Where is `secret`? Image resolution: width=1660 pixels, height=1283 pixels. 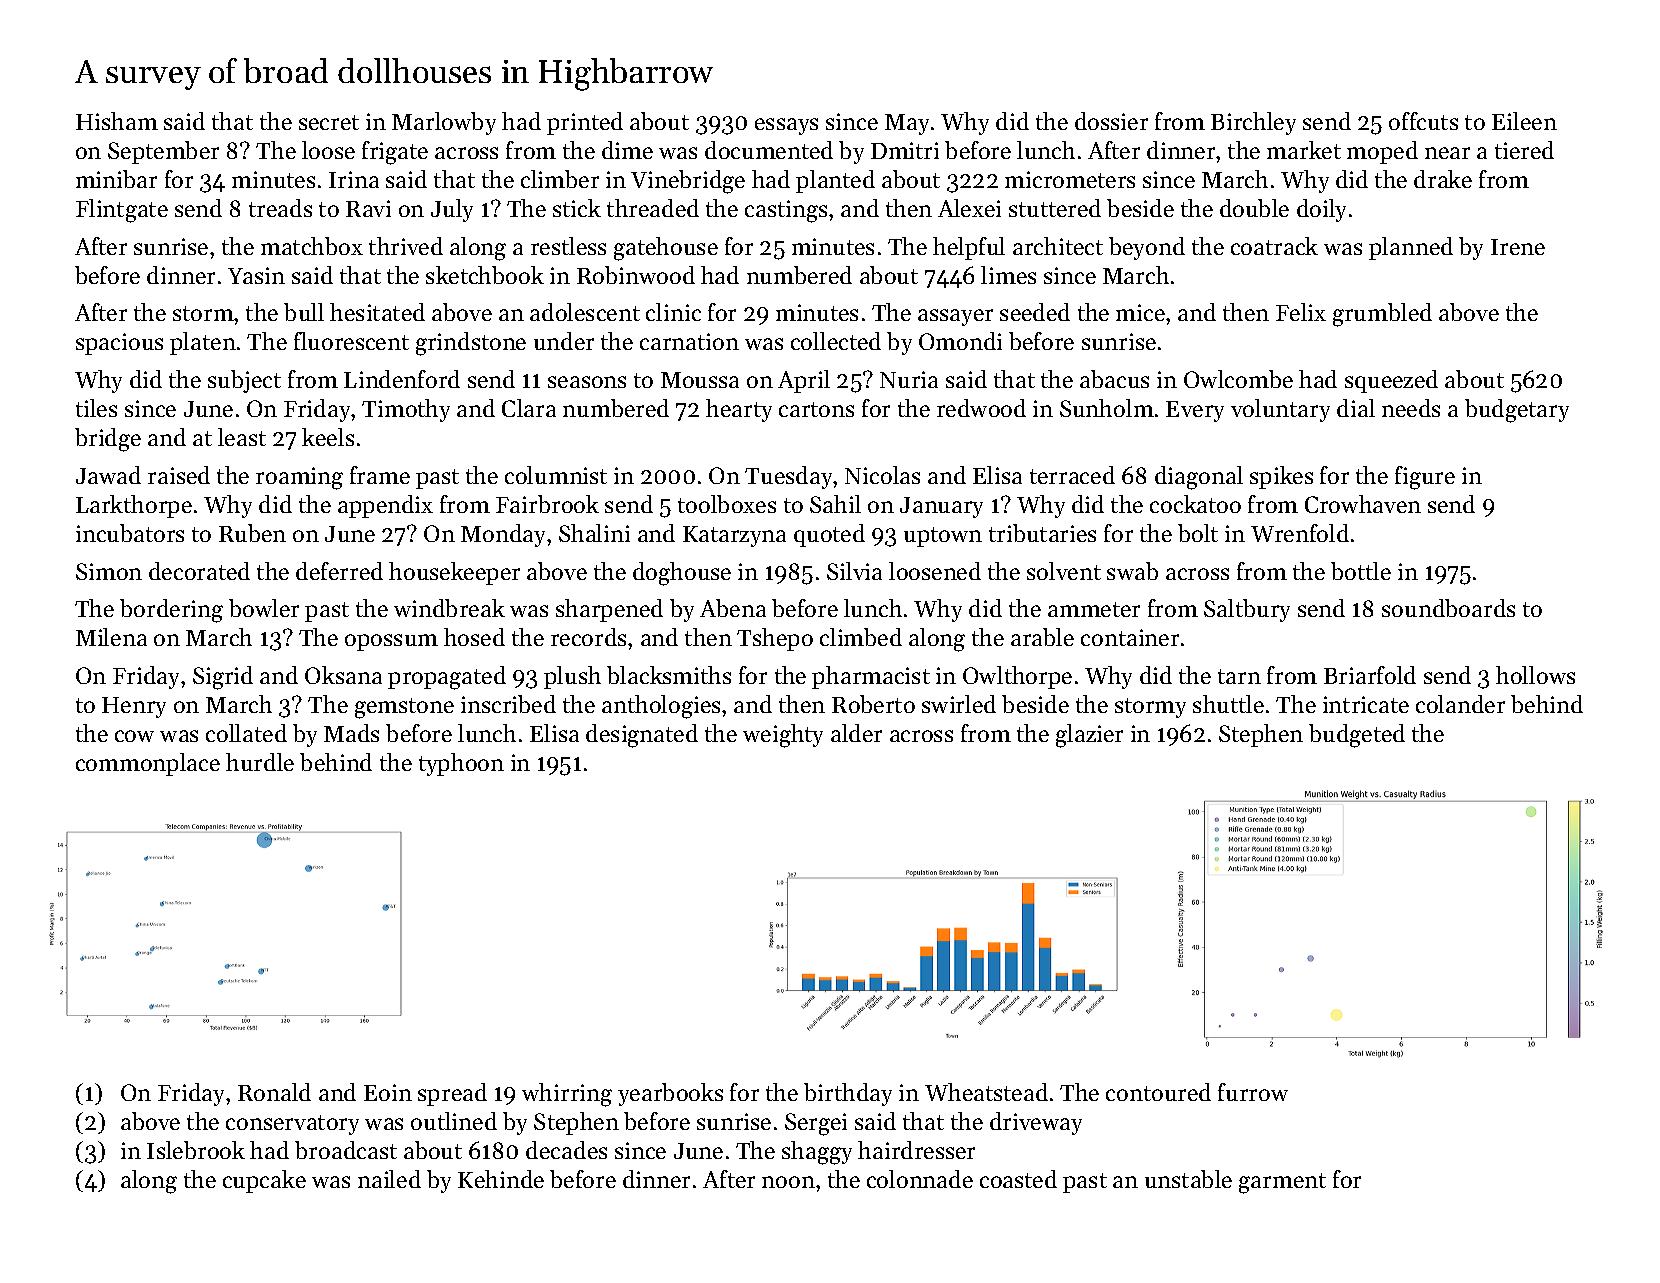
secret is located at coordinates (329, 122).
